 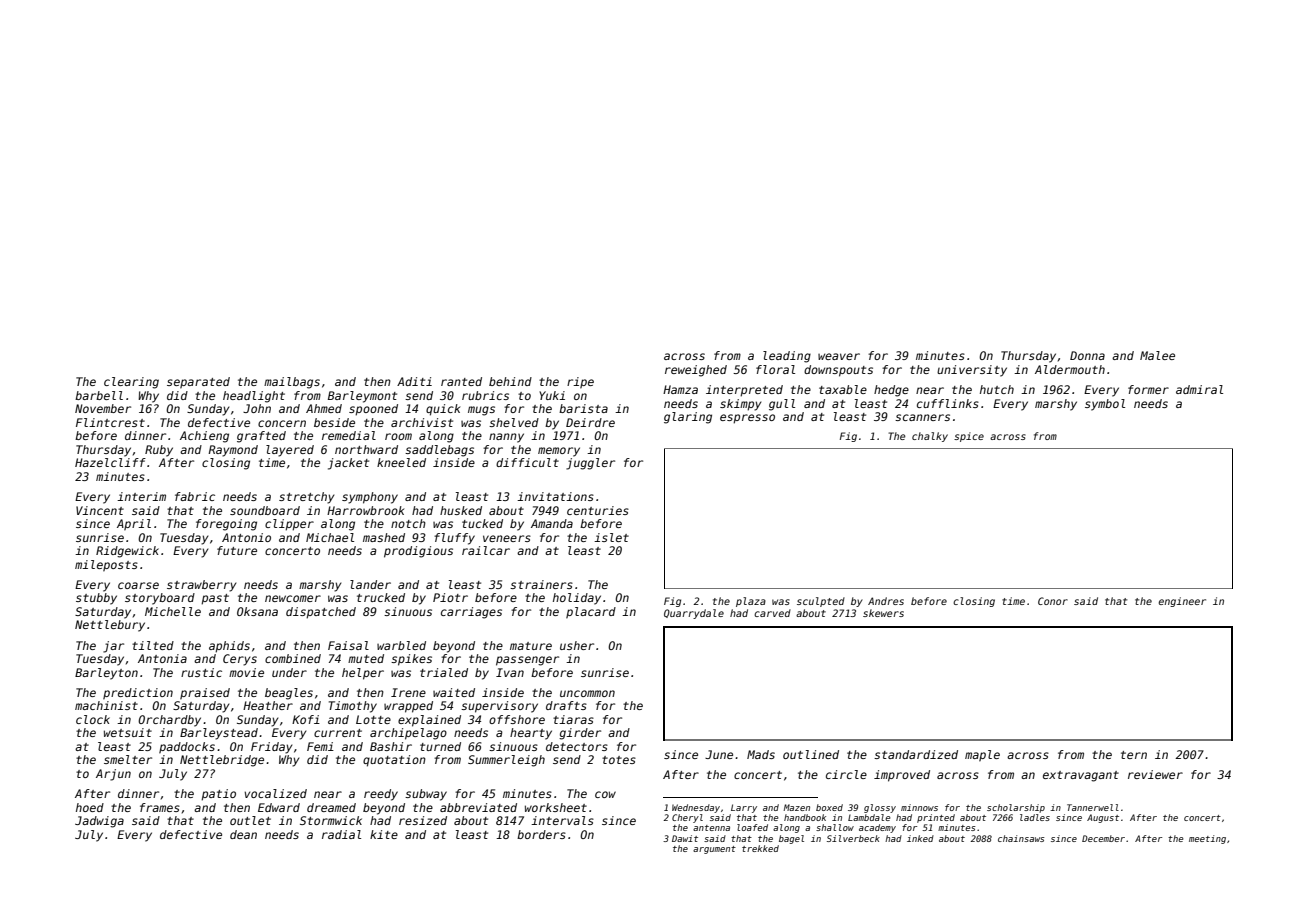 I want to click on dean, so click(x=243, y=834).
